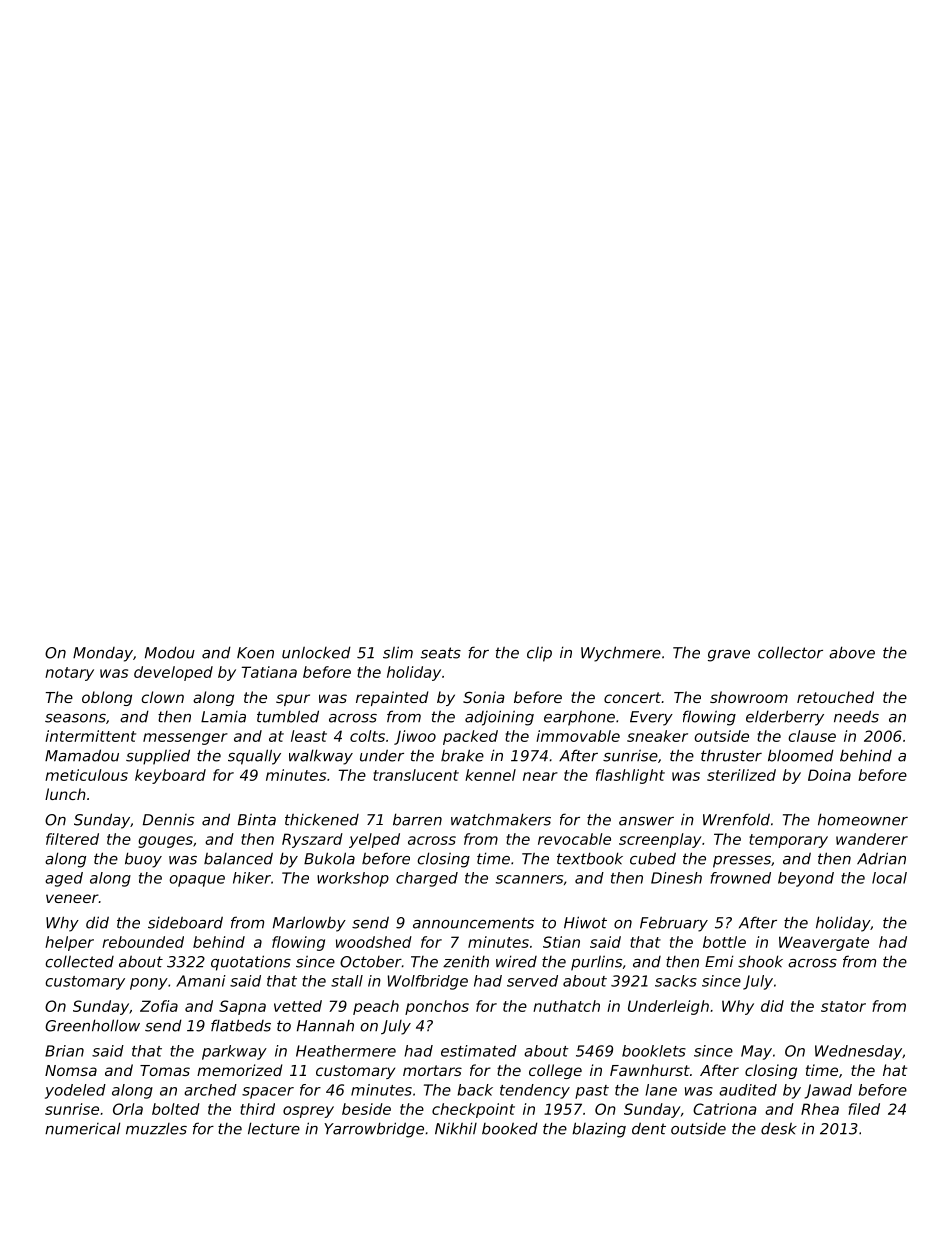  Describe the element at coordinates (69, 674) in the page. I see `notary` at that location.
